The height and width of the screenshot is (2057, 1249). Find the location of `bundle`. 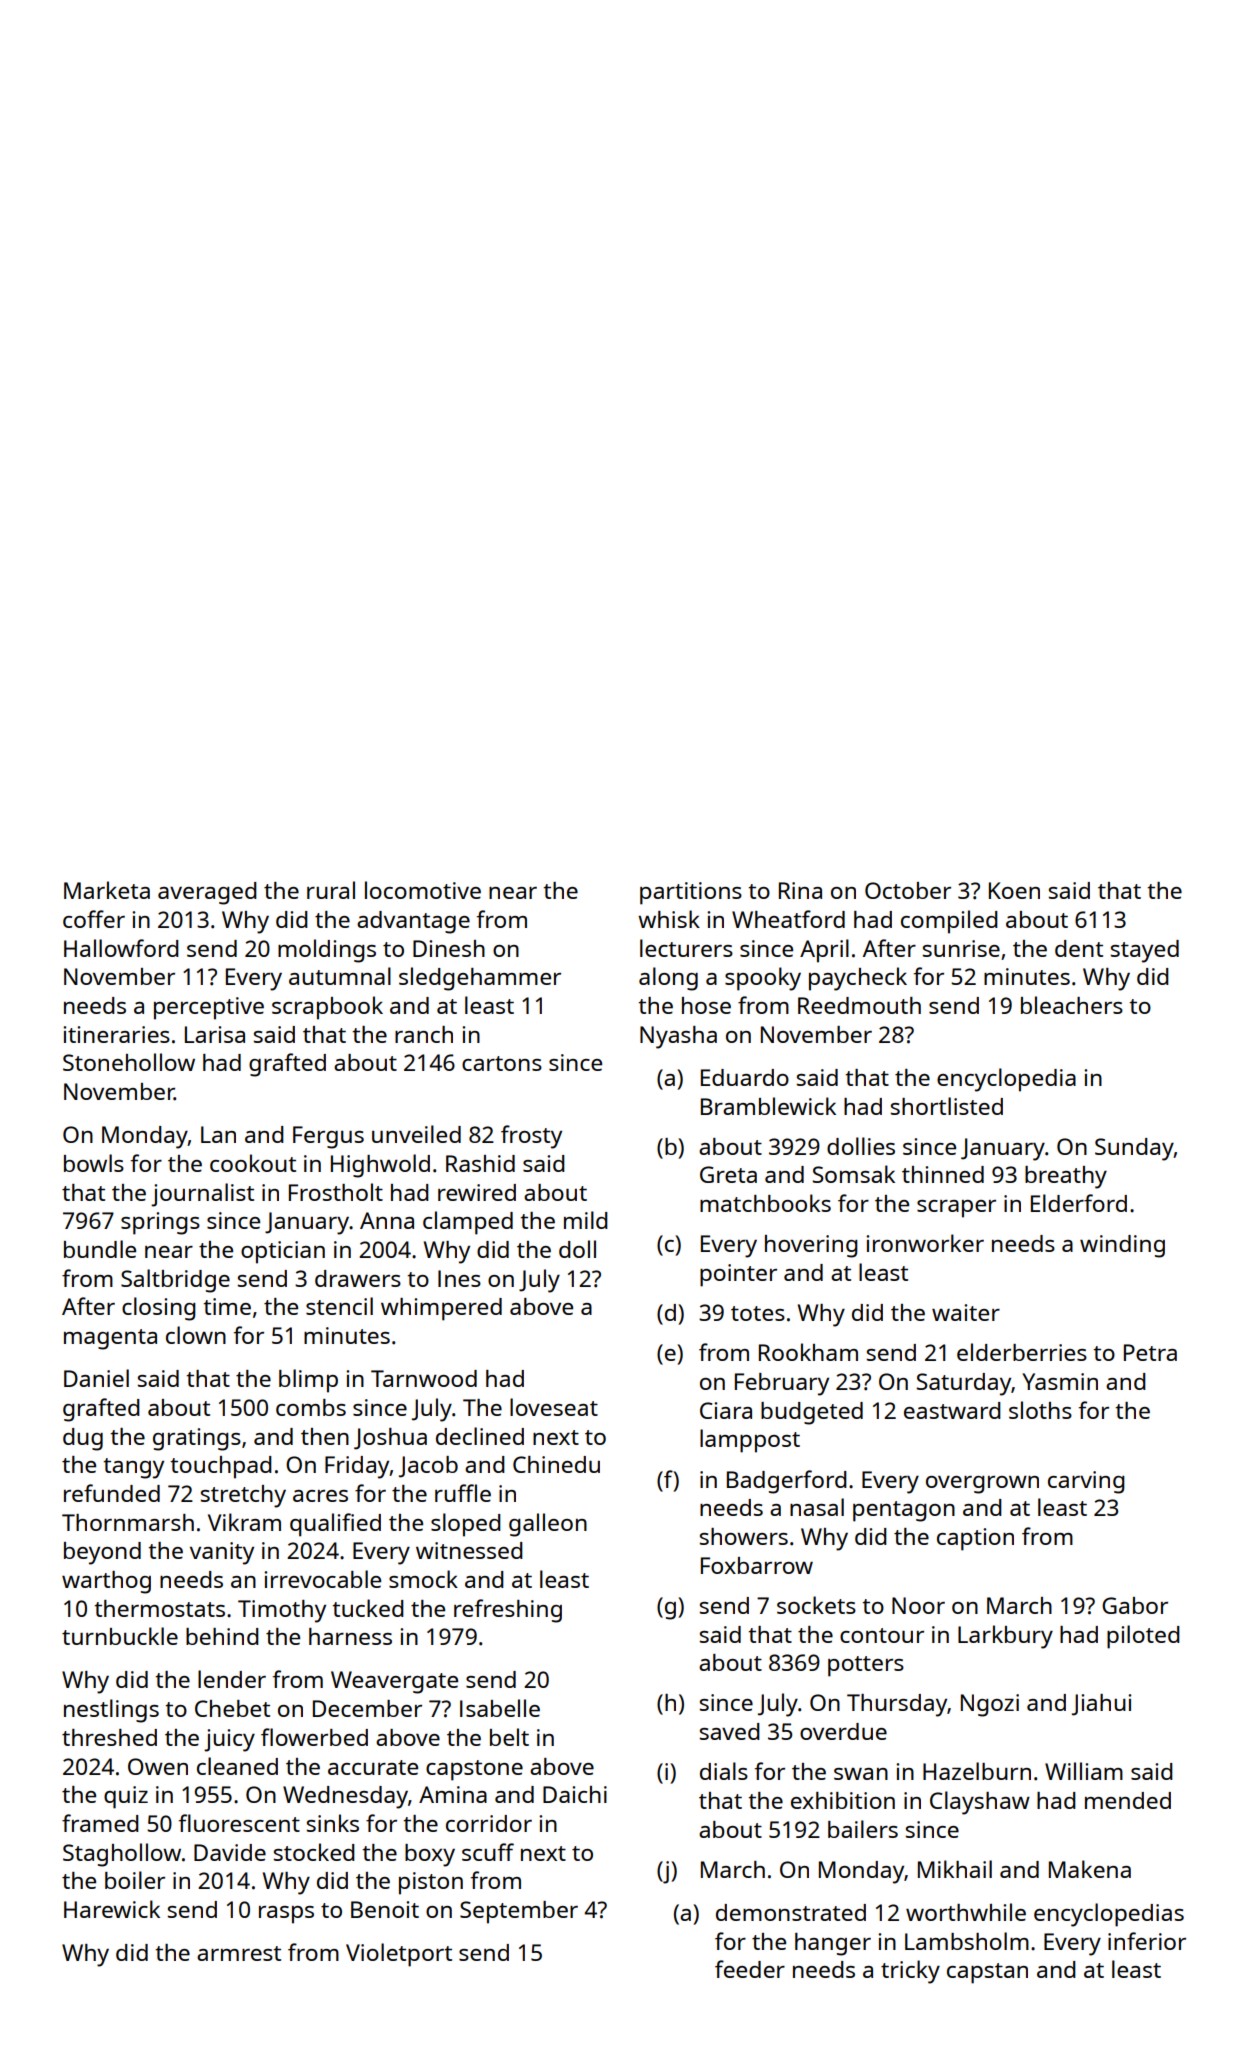

bundle is located at coordinates (100, 1249).
